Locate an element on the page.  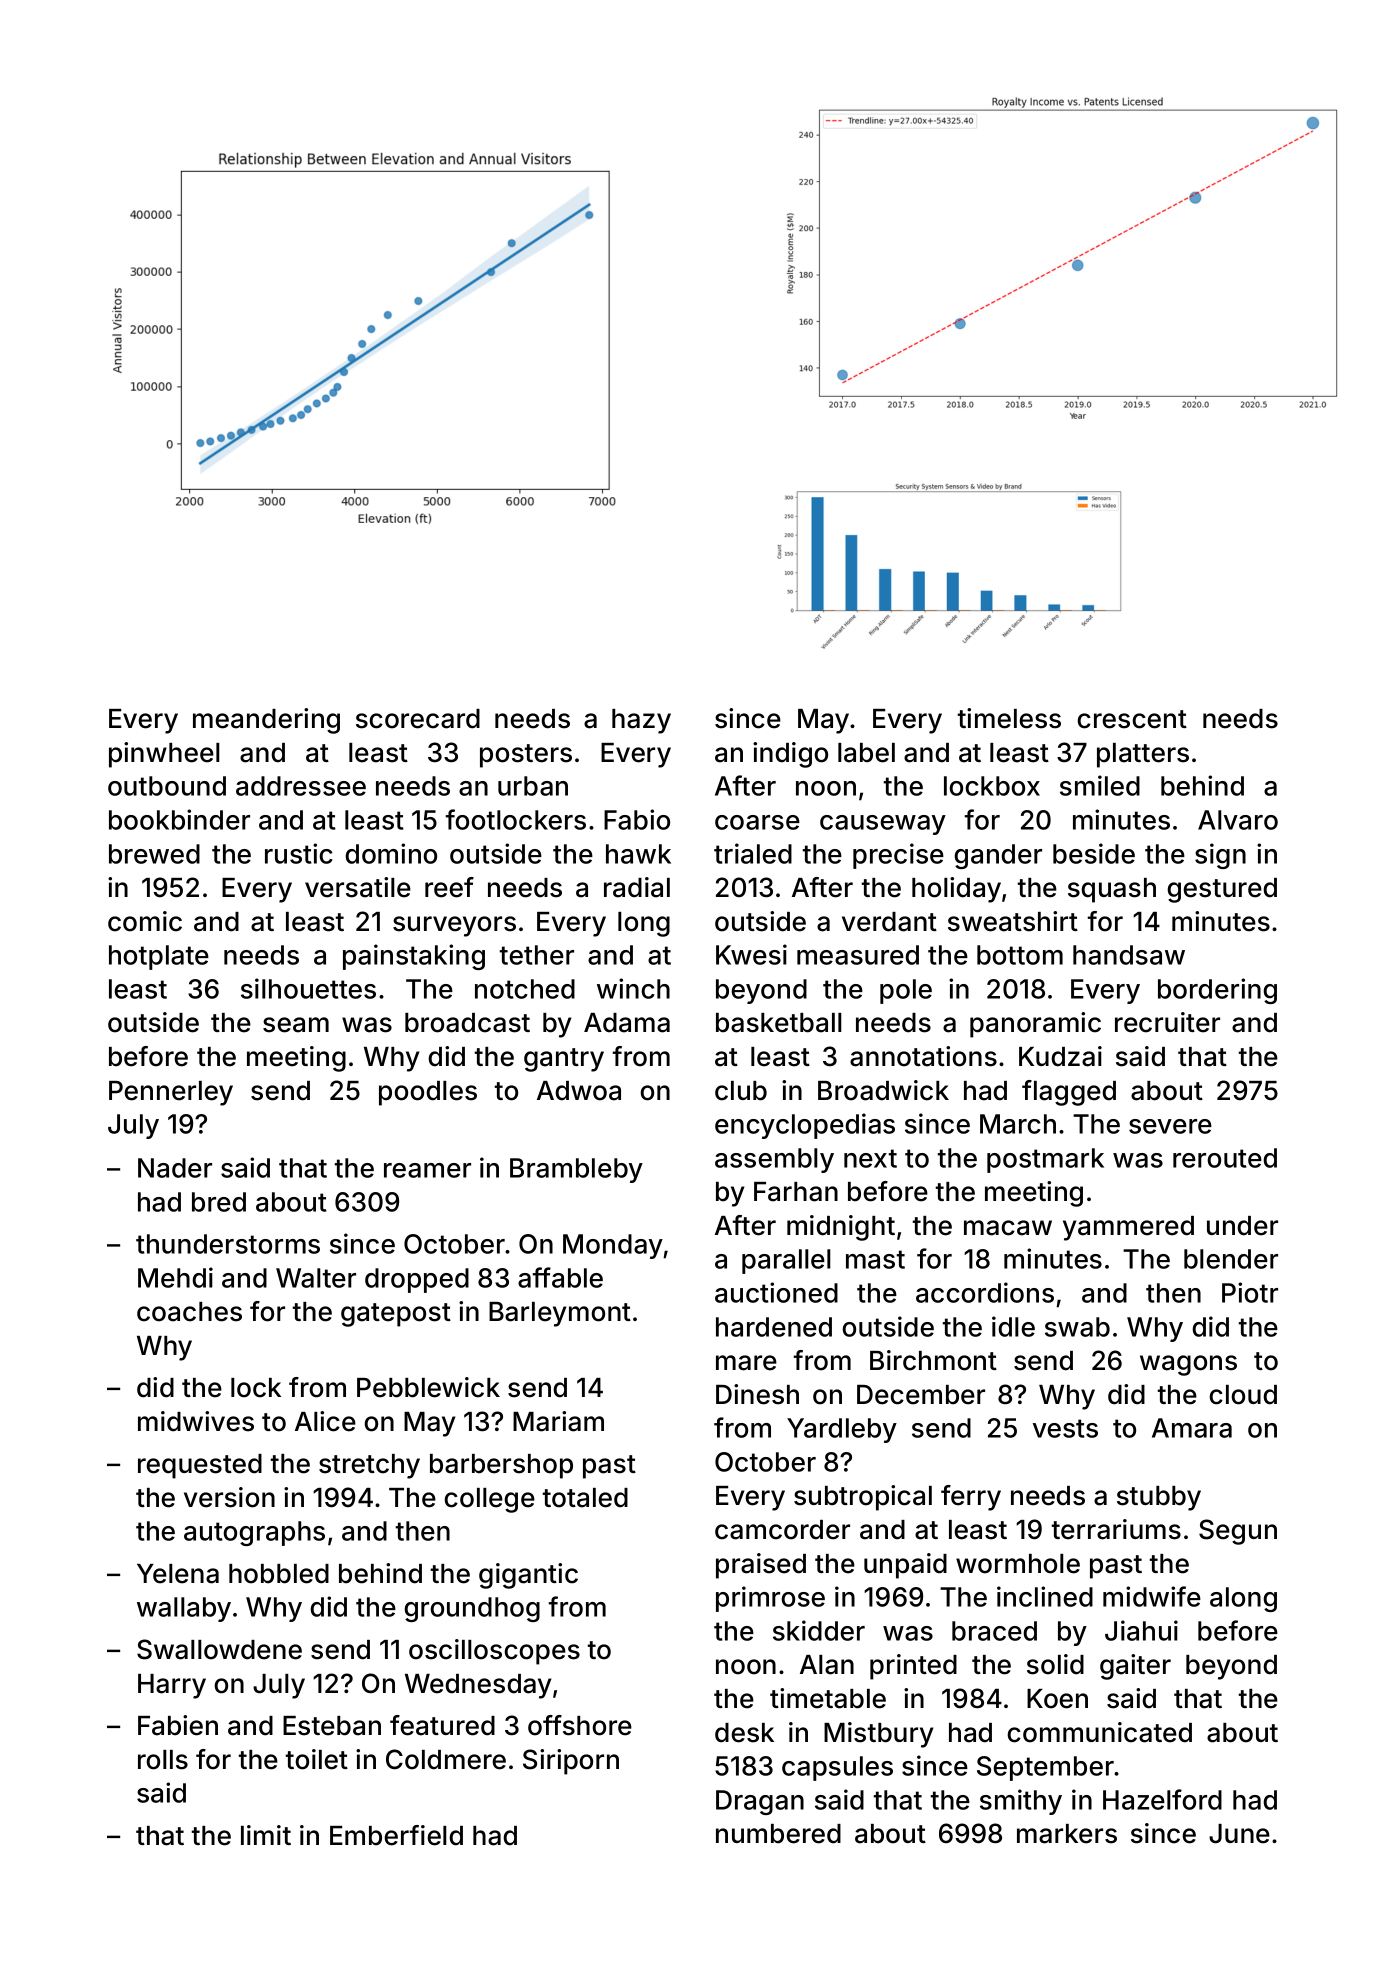
blender is located at coordinates (1231, 1259).
